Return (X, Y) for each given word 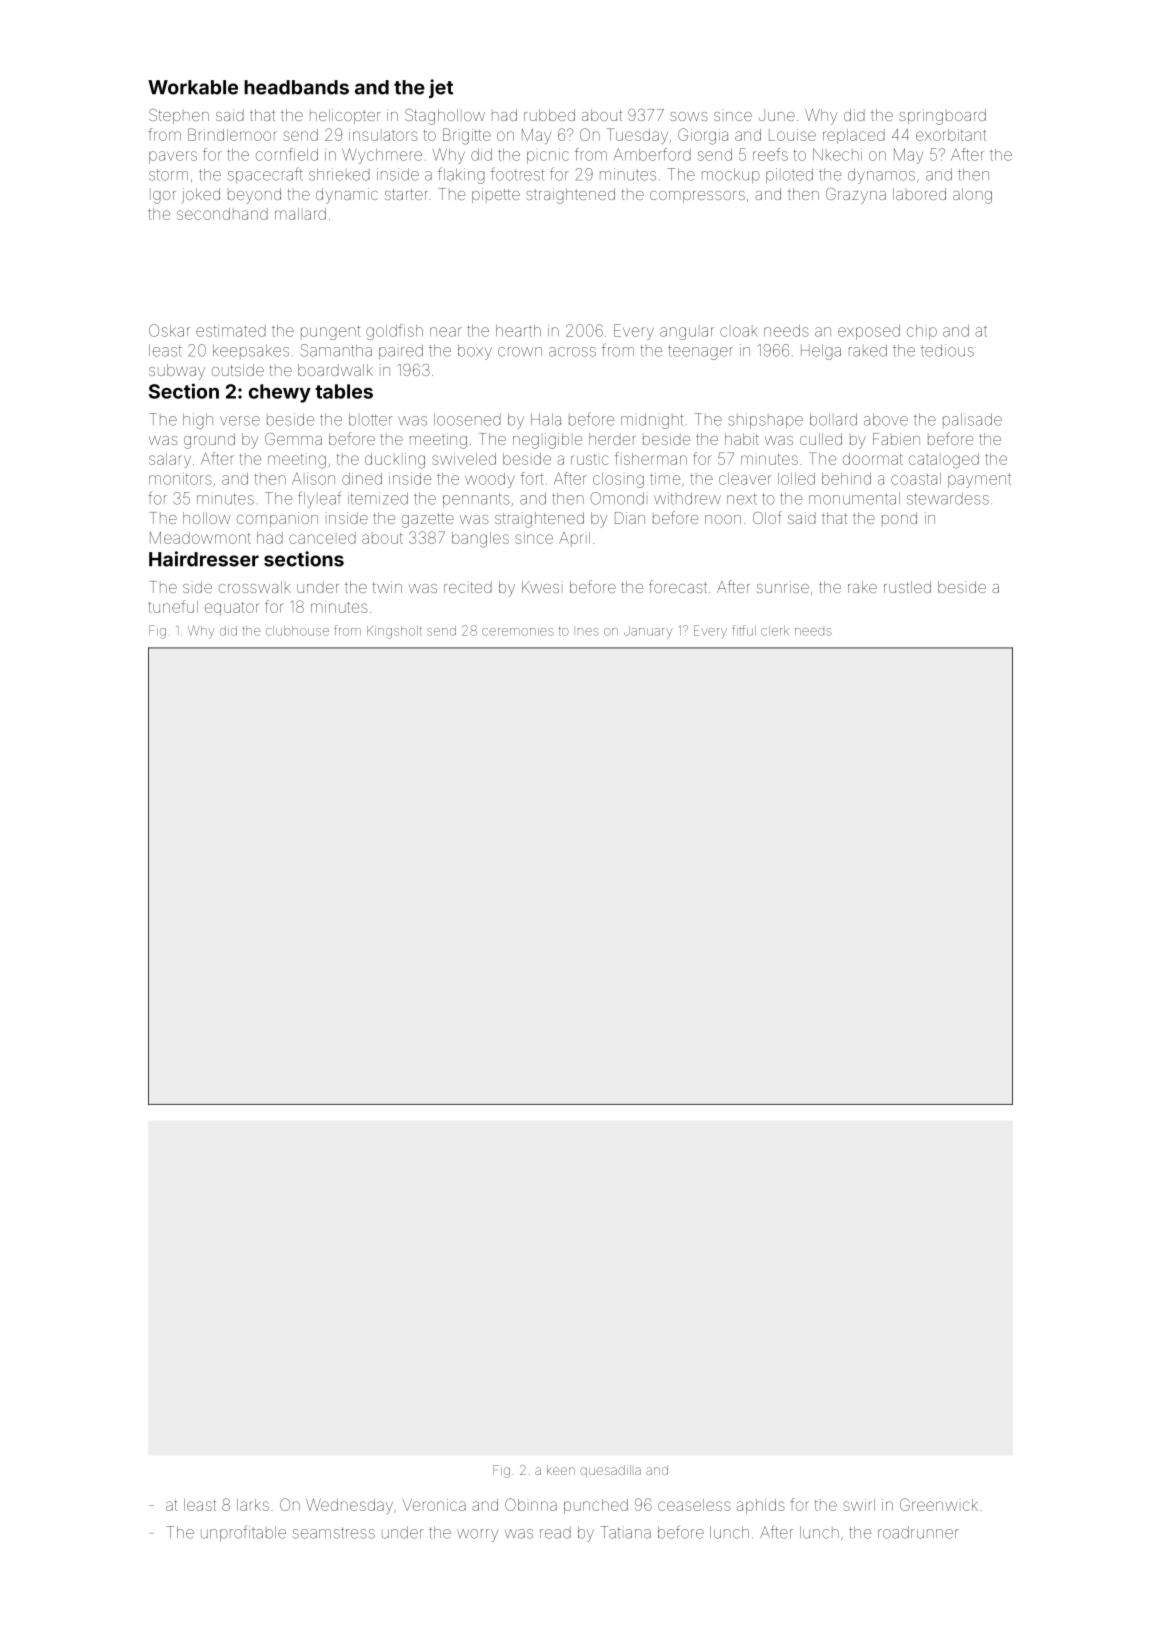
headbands (296, 87)
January (648, 632)
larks (253, 1505)
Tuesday (637, 136)
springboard (942, 117)
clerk (775, 631)
